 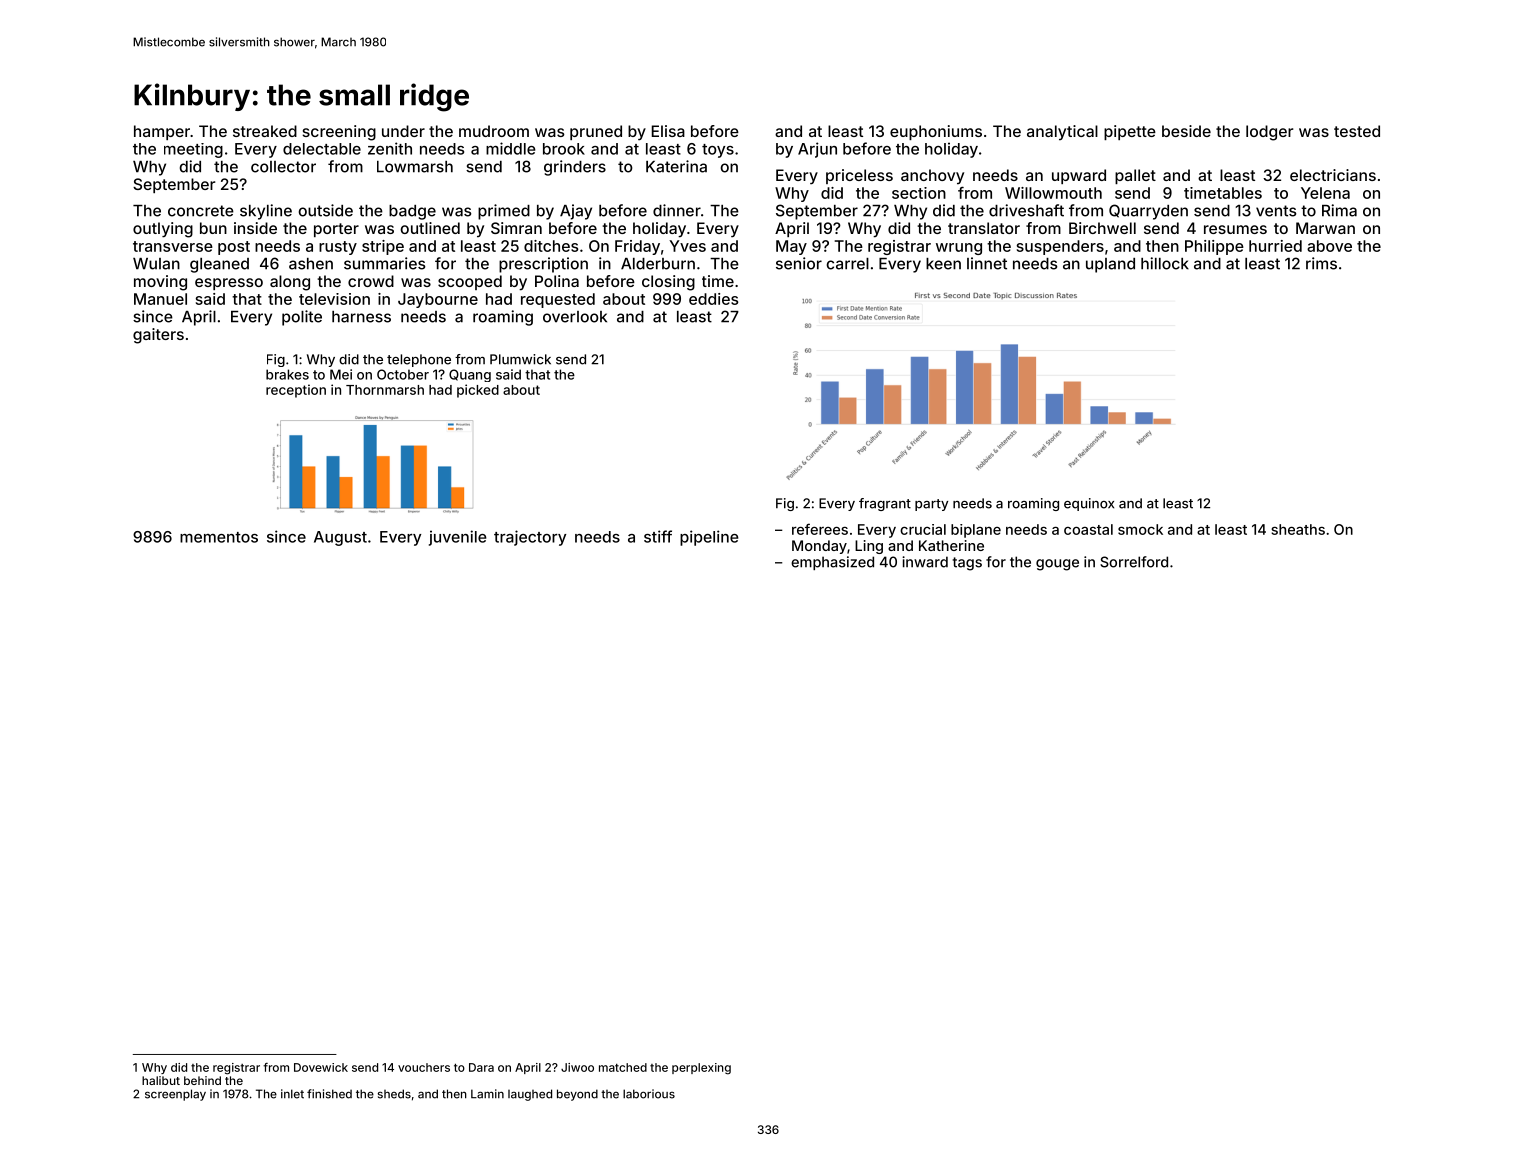 I want to click on emphasized, so click(x=832, y=563).
